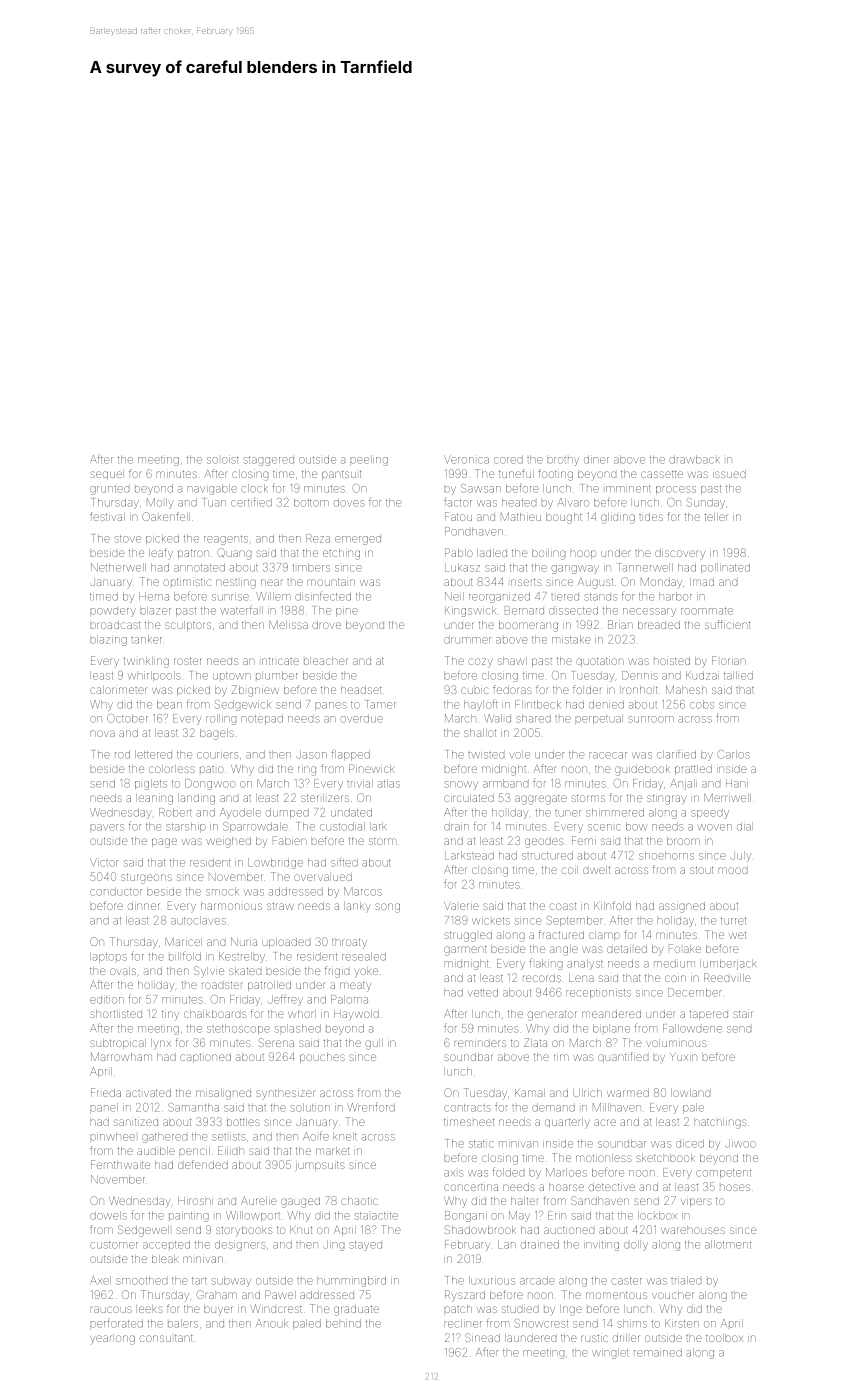 This screenshot has width=849, height=1400. I want to click on factor, so click(458, 502).
